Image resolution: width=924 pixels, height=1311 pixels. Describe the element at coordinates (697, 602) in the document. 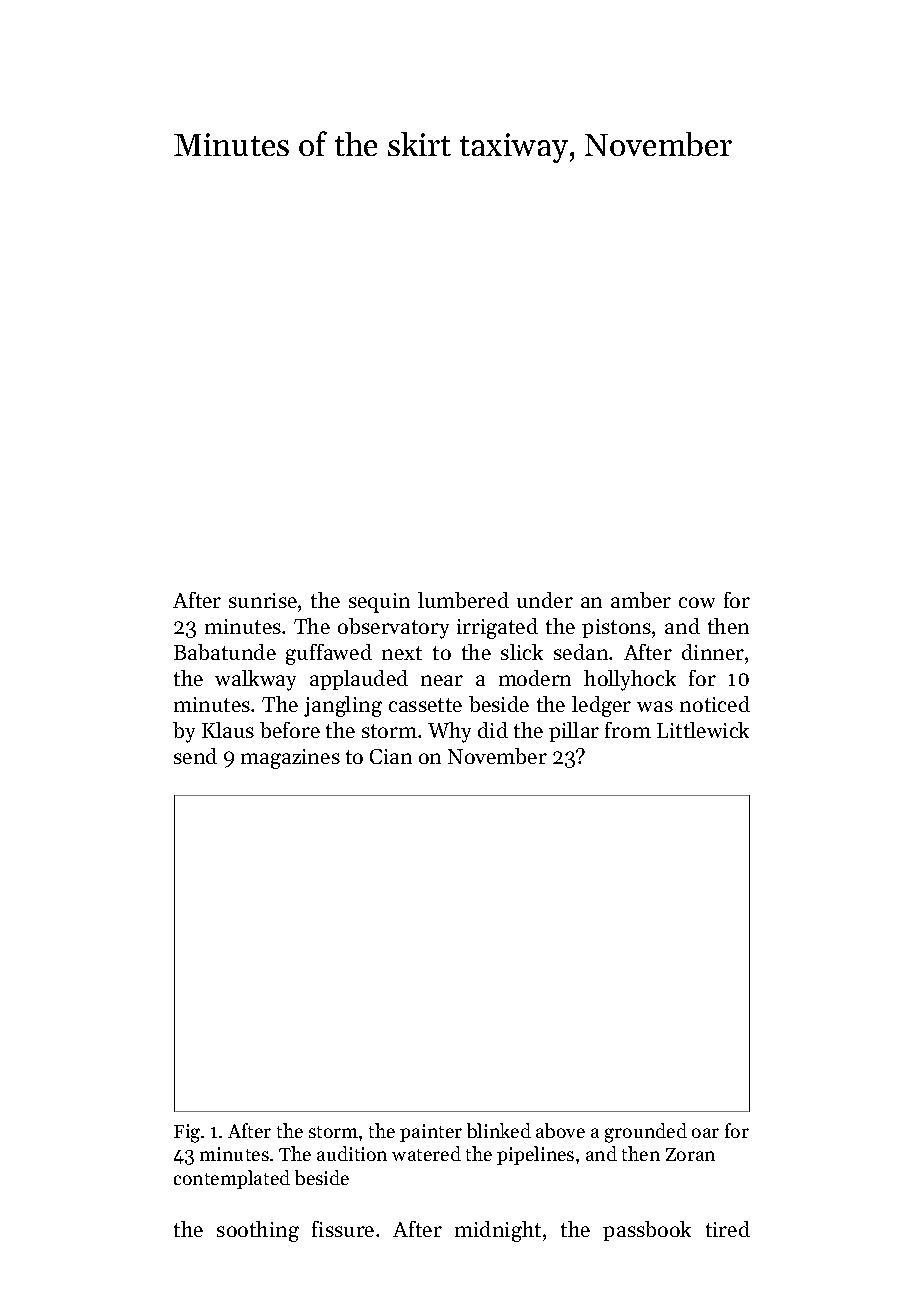

I see `cow` at that location.
